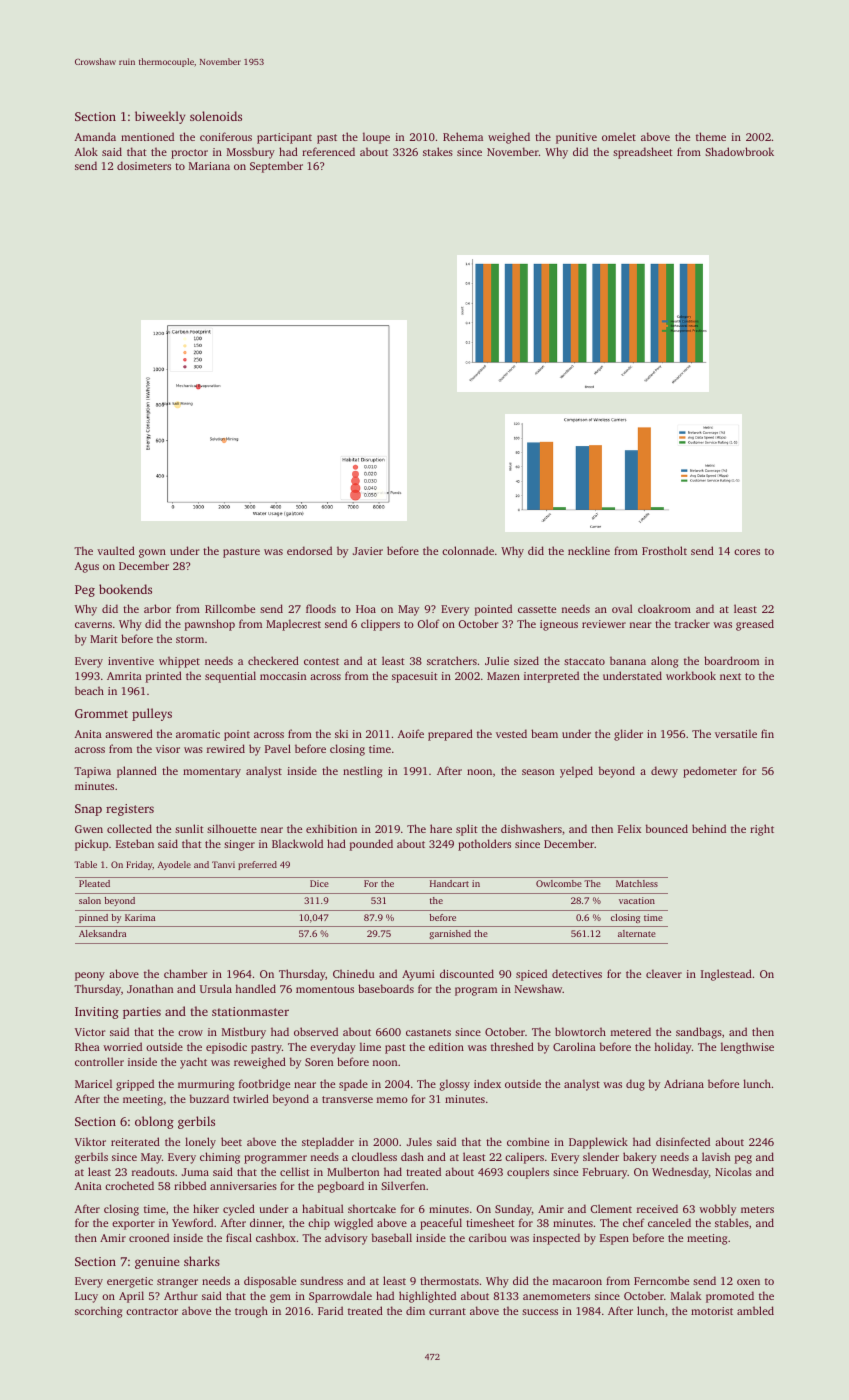 The width and height of the page is (849, 1400). Describe the element at coordinates (755, 625) in the page. I see `greased` at that location.
